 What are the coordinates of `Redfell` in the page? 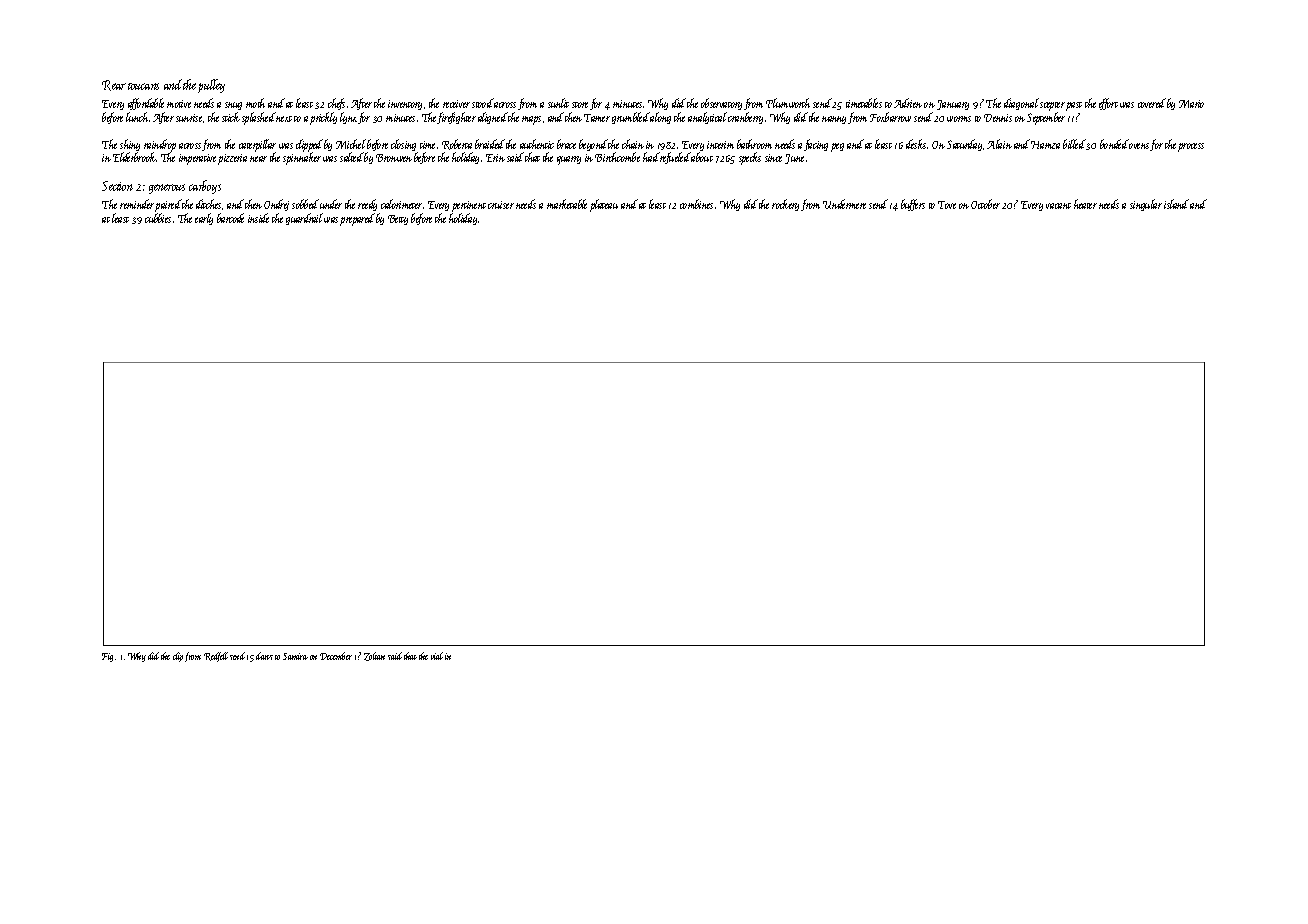 It's located at (216, 657).
